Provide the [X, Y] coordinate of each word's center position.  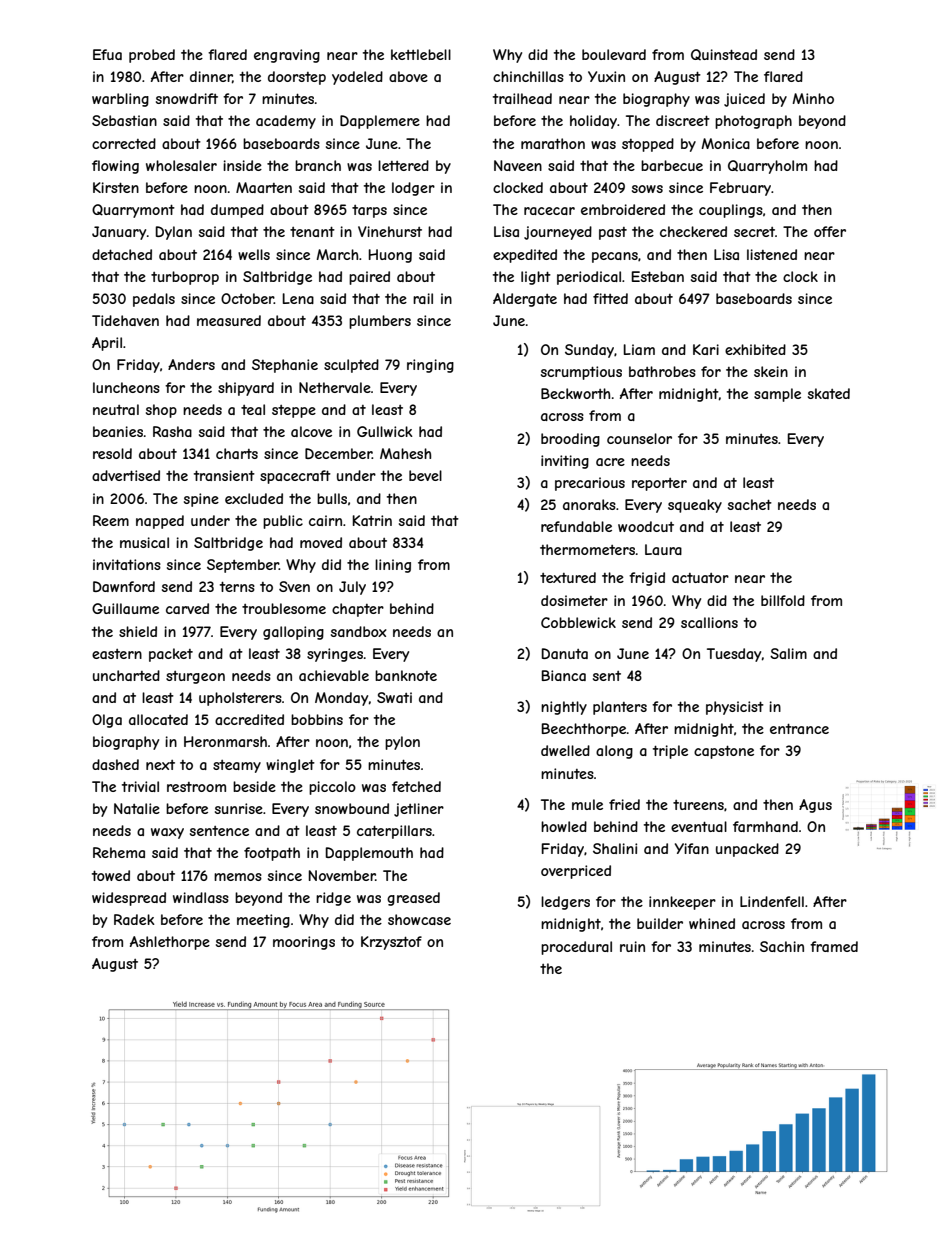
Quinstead [724, 54]
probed [152, 56]
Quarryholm [767, 167]
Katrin [372, 520]
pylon [402, 743]
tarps [369, 211]
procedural [576, 948]
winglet [290, 766]
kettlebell [421, 54]
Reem [111, 520]
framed [834, 946]
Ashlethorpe [170, 943]
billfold [783, 600]
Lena [298, 298]
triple [670, 752]
